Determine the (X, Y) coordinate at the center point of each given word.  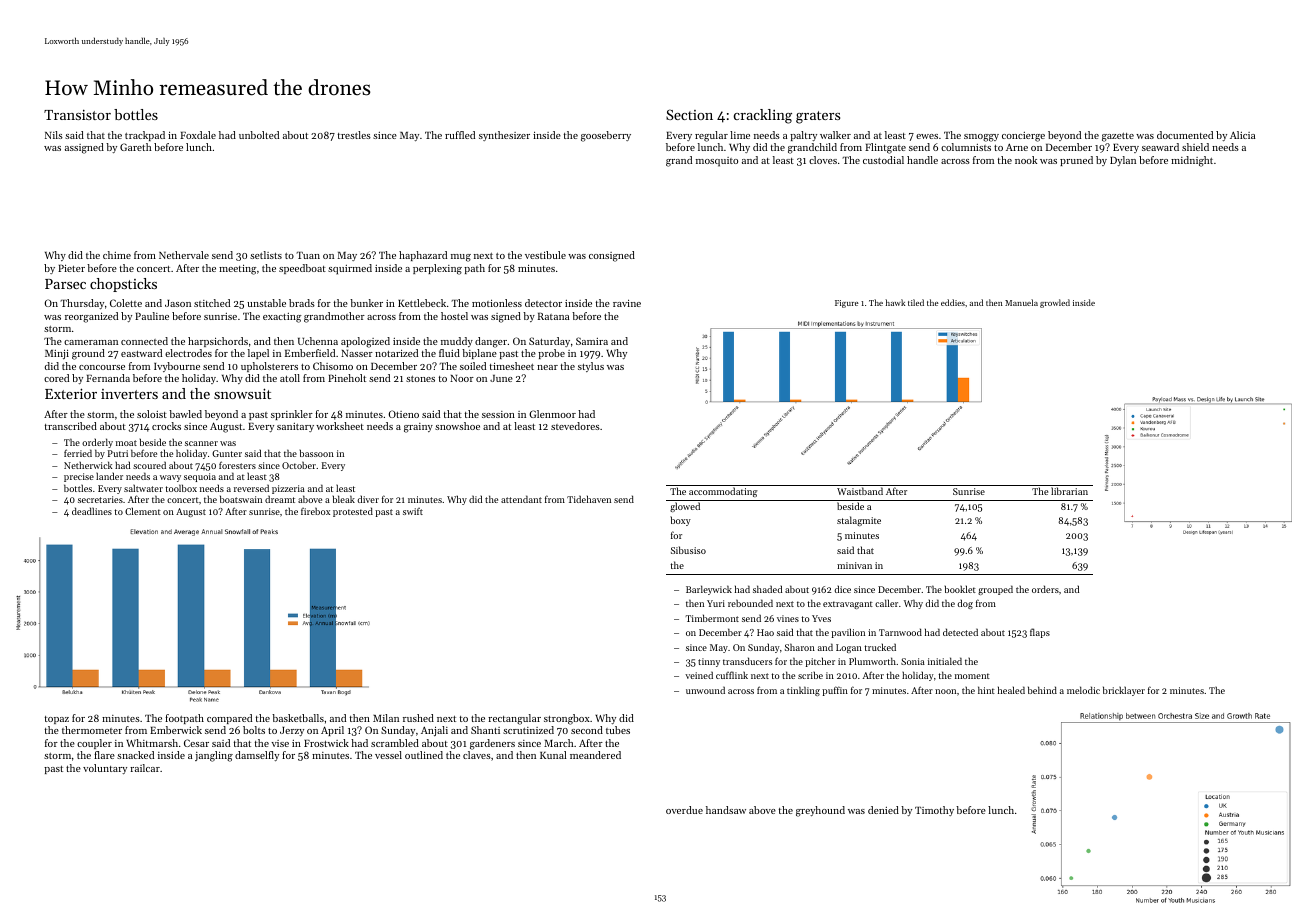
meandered (595, 755)
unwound (705, 690)
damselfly (257, 756)
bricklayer (1124, 691)
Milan (386, 718)
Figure (847, 304)
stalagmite (859, 521)
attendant (521, 499)
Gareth (136, 147)
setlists (266, 255)
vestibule (545, 255)
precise (79, 477)
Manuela (1021, 302)
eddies (953, 302)
